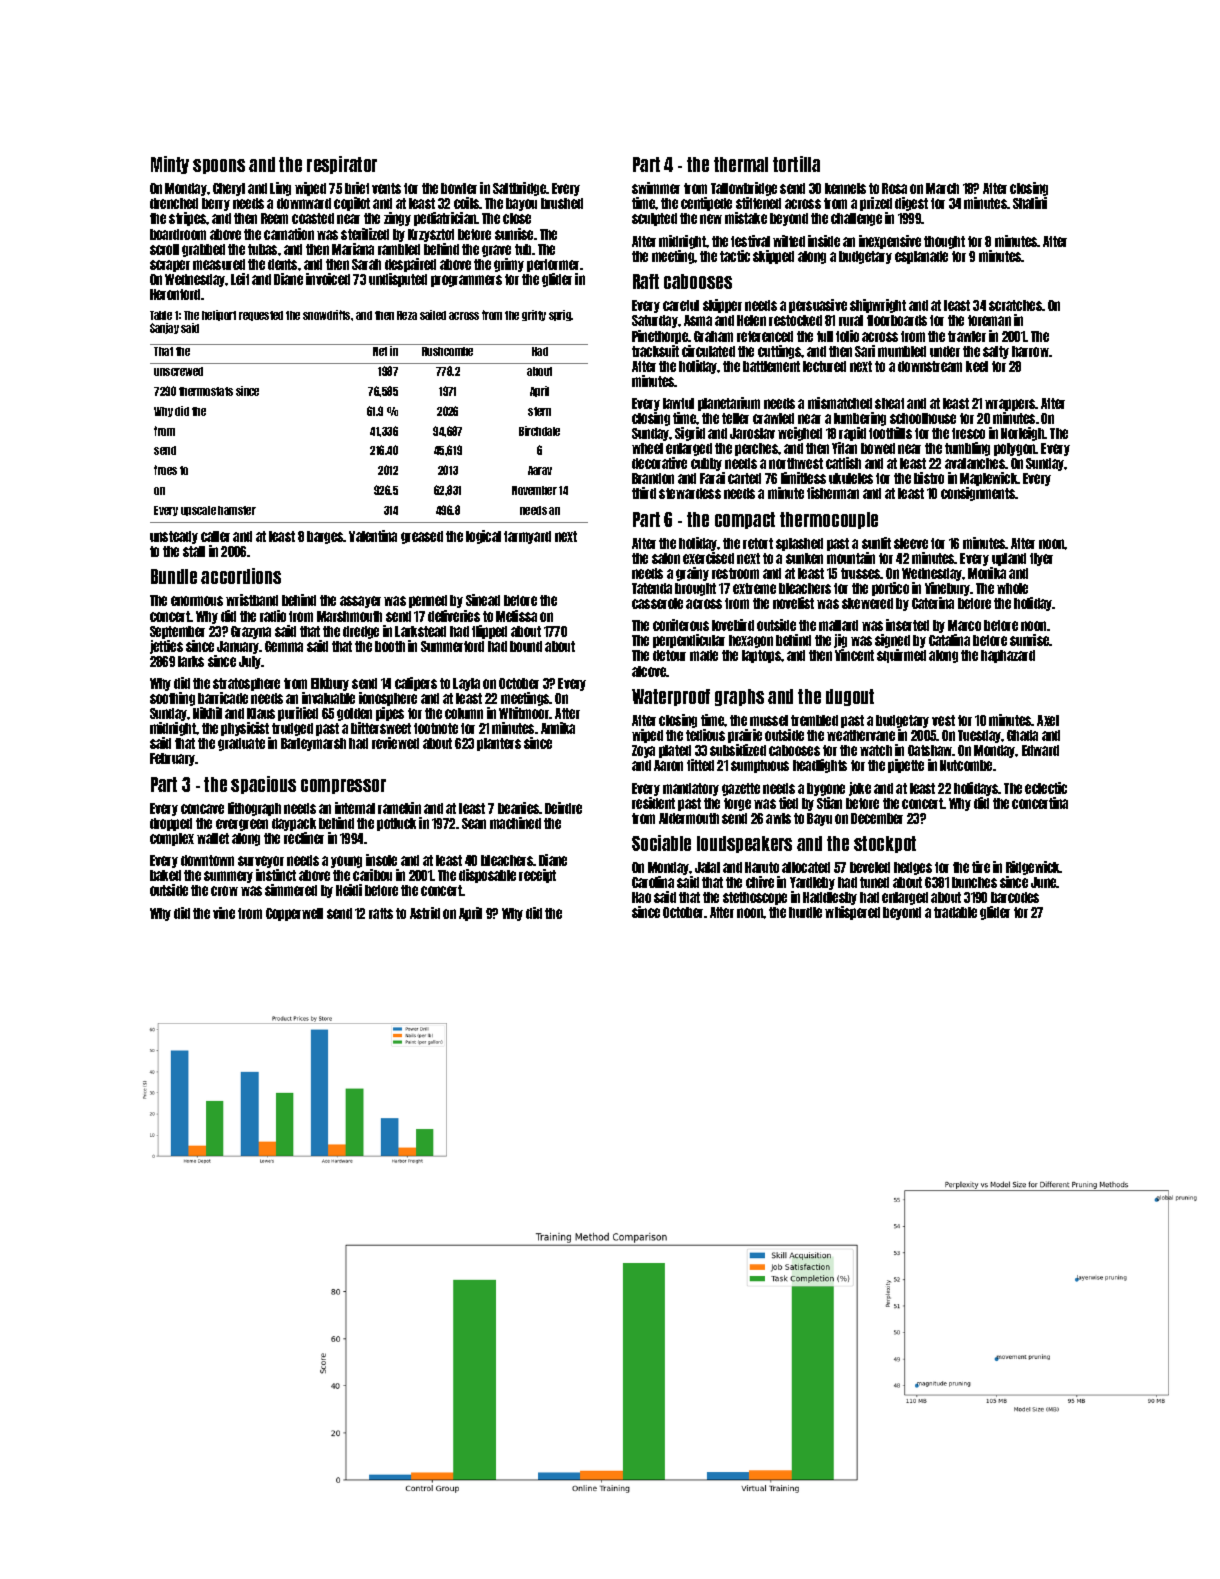 The width and height of the image is (1220, 1579). Describe the element at coordinates (553, 265) in the image. I see `performer` at that location.
